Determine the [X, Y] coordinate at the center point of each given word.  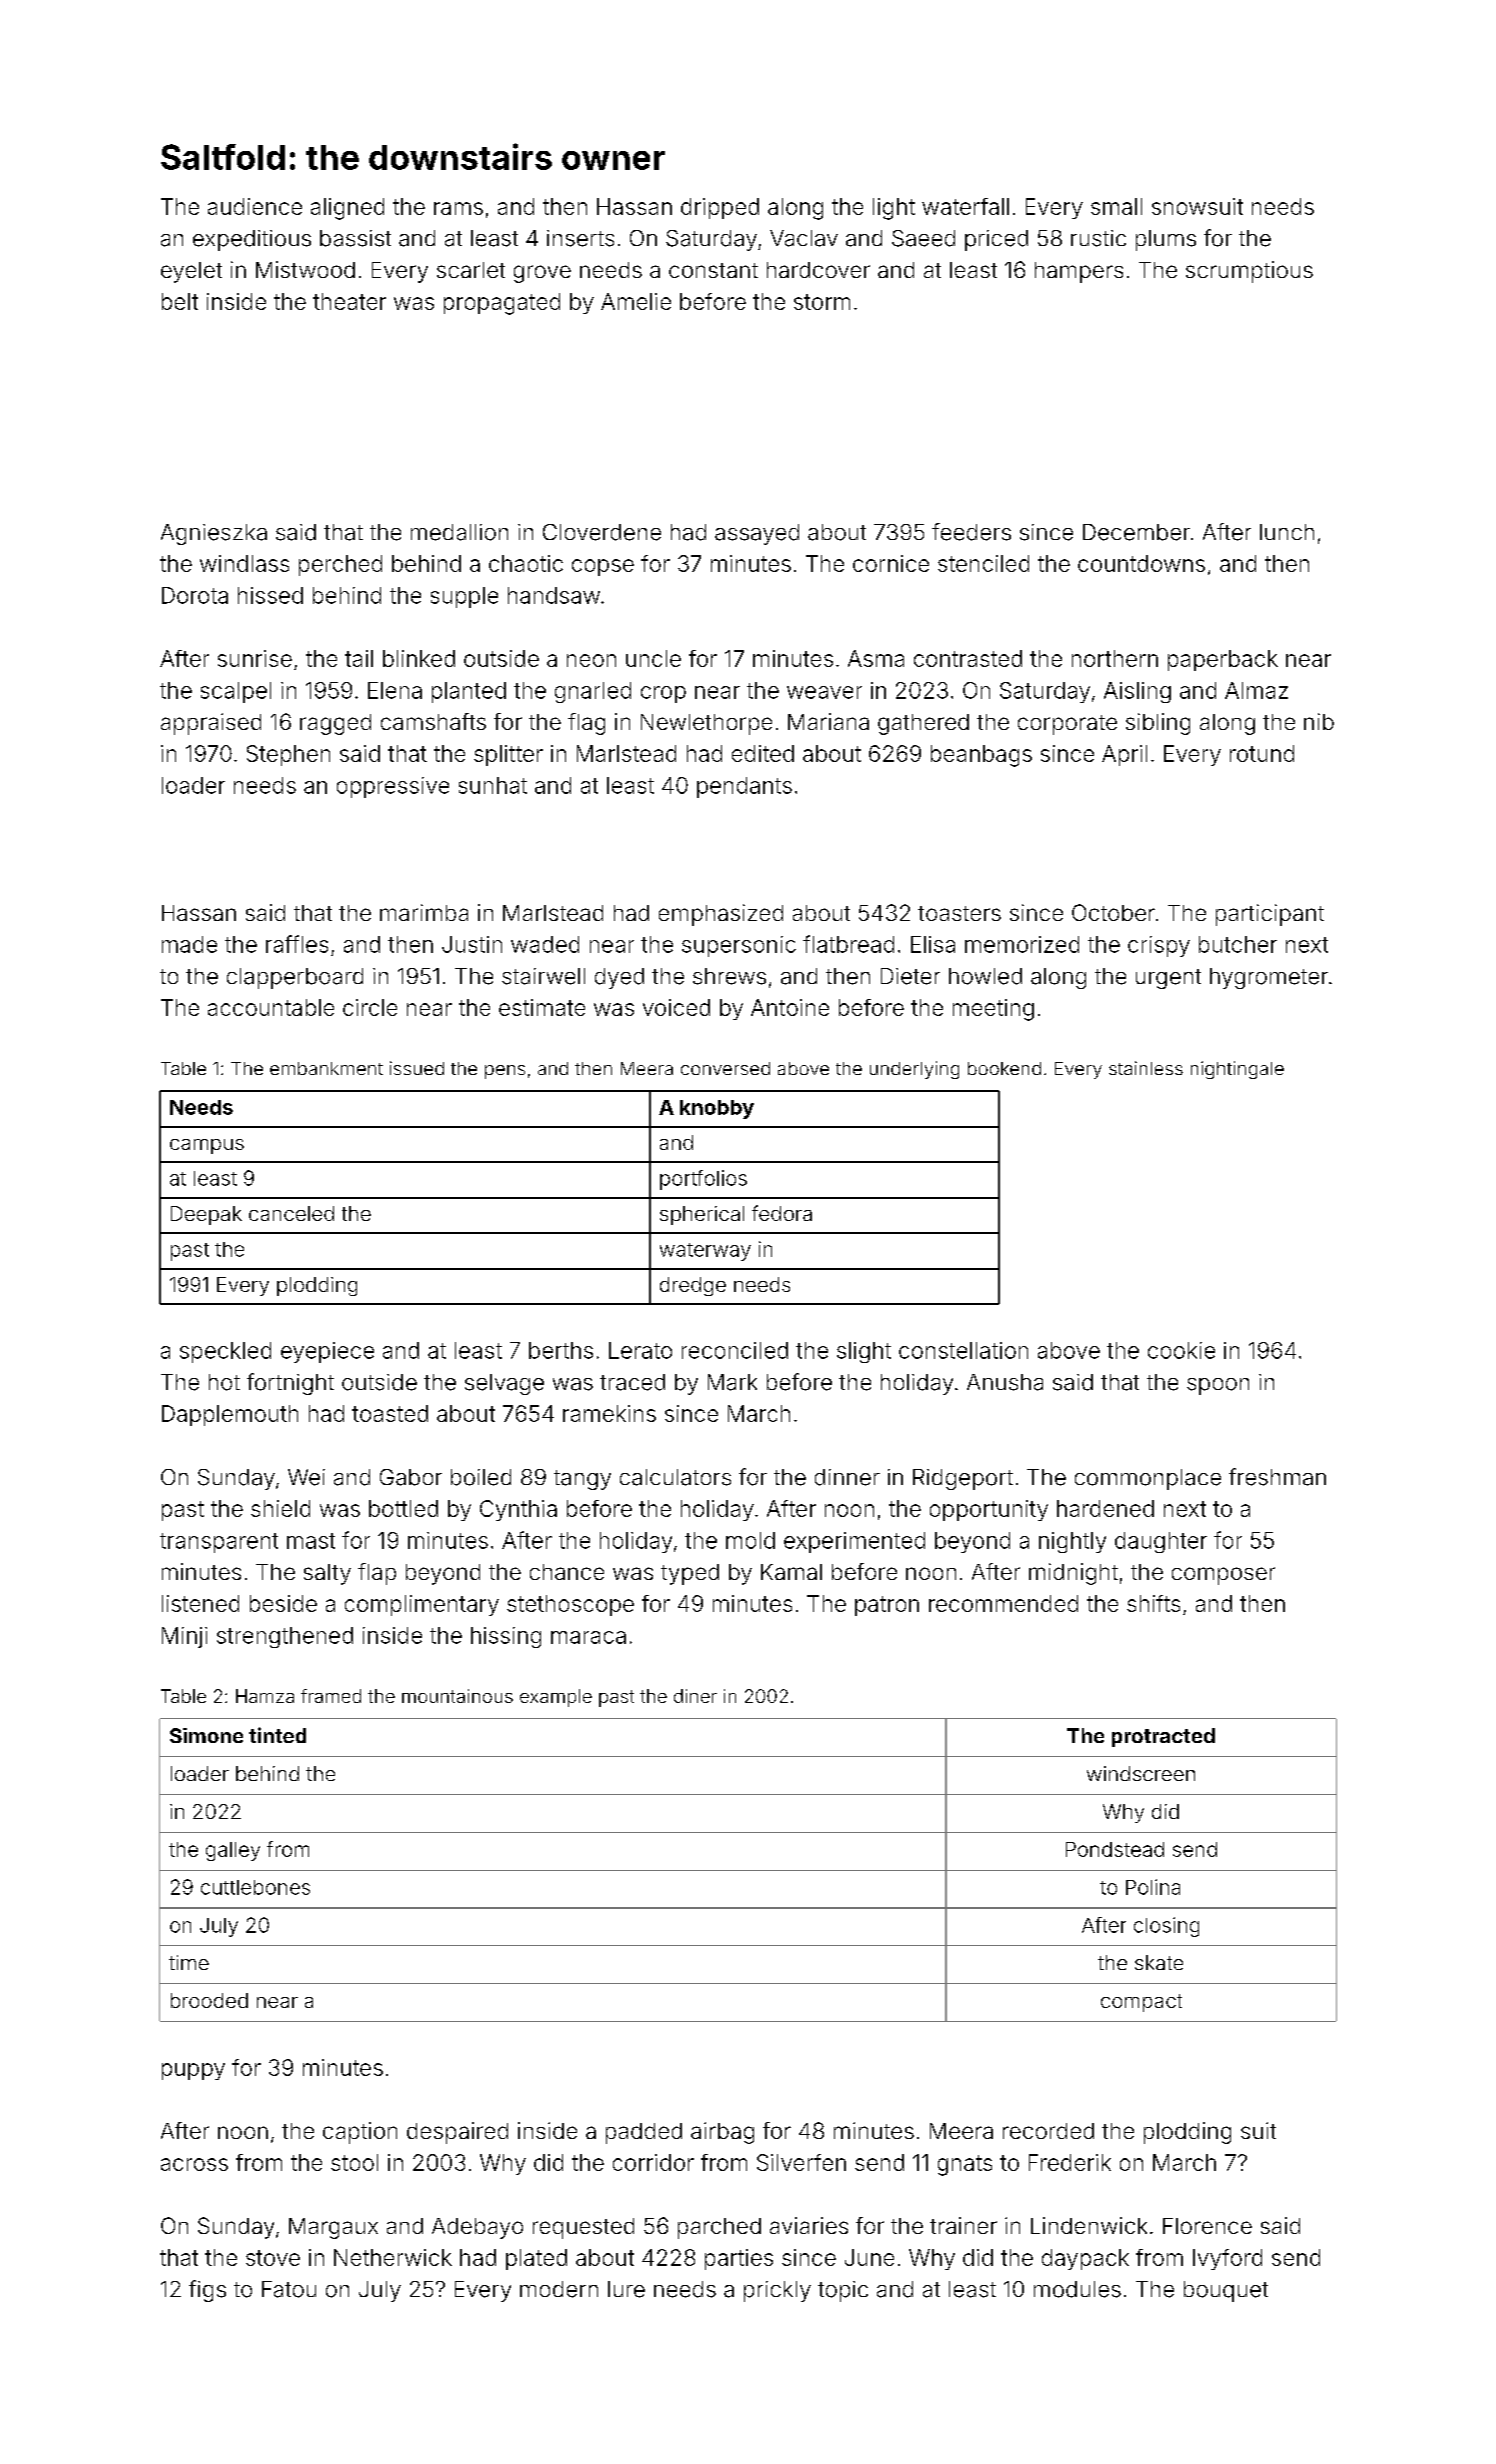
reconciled [735, 1350]
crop [663, 694]
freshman [1277, 1477]
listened [200, 1603]
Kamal [791, 1572]
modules [1077, 2289]
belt [180, 301]
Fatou [289, 2289]
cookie [1181, 1350]
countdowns [1141, 563]
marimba [424, 912]
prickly [777, 2291]
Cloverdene [602, 532]
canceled [291, 1213]
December [1136, 532]
